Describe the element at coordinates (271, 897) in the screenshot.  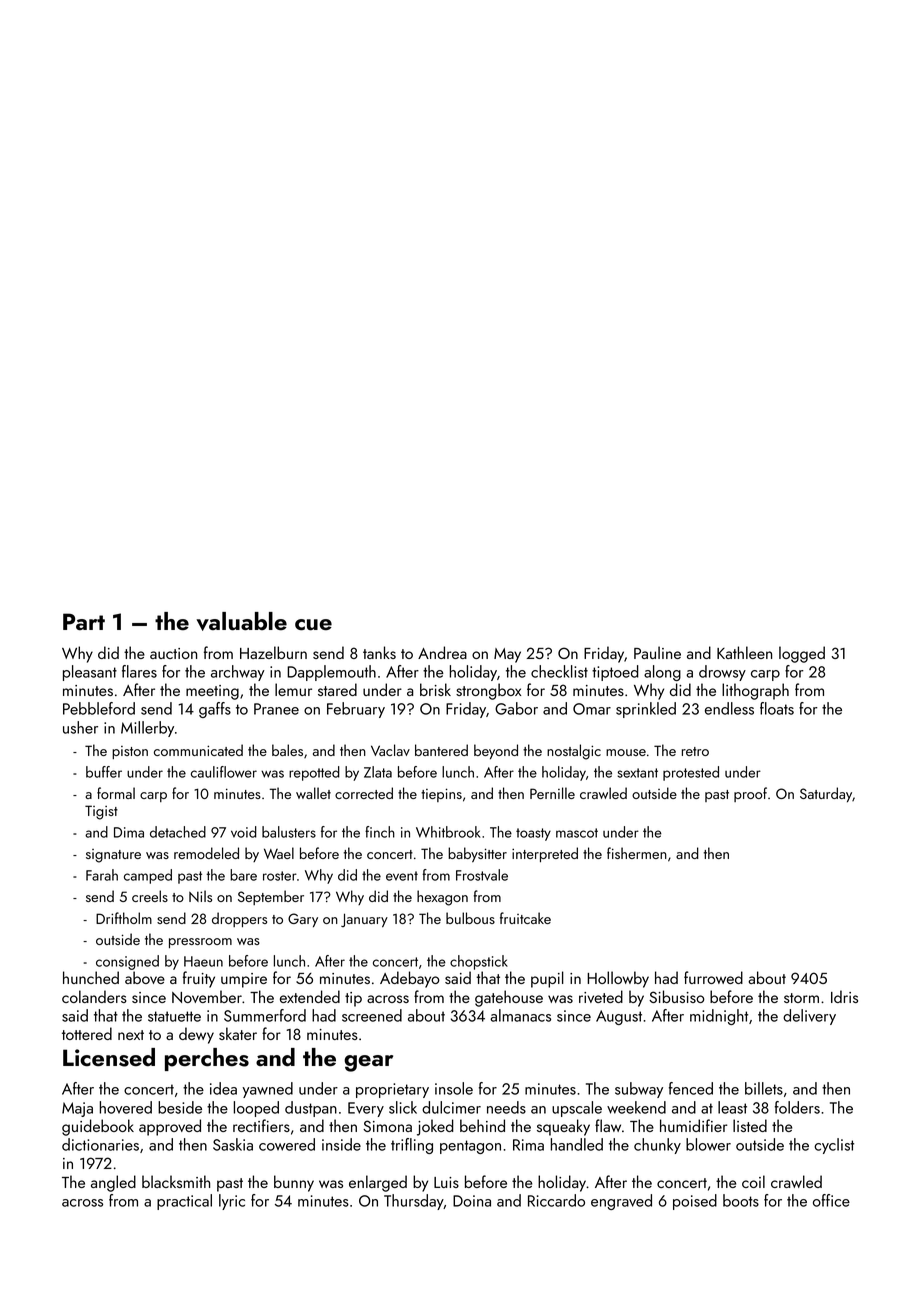
I see `September` at that location.
